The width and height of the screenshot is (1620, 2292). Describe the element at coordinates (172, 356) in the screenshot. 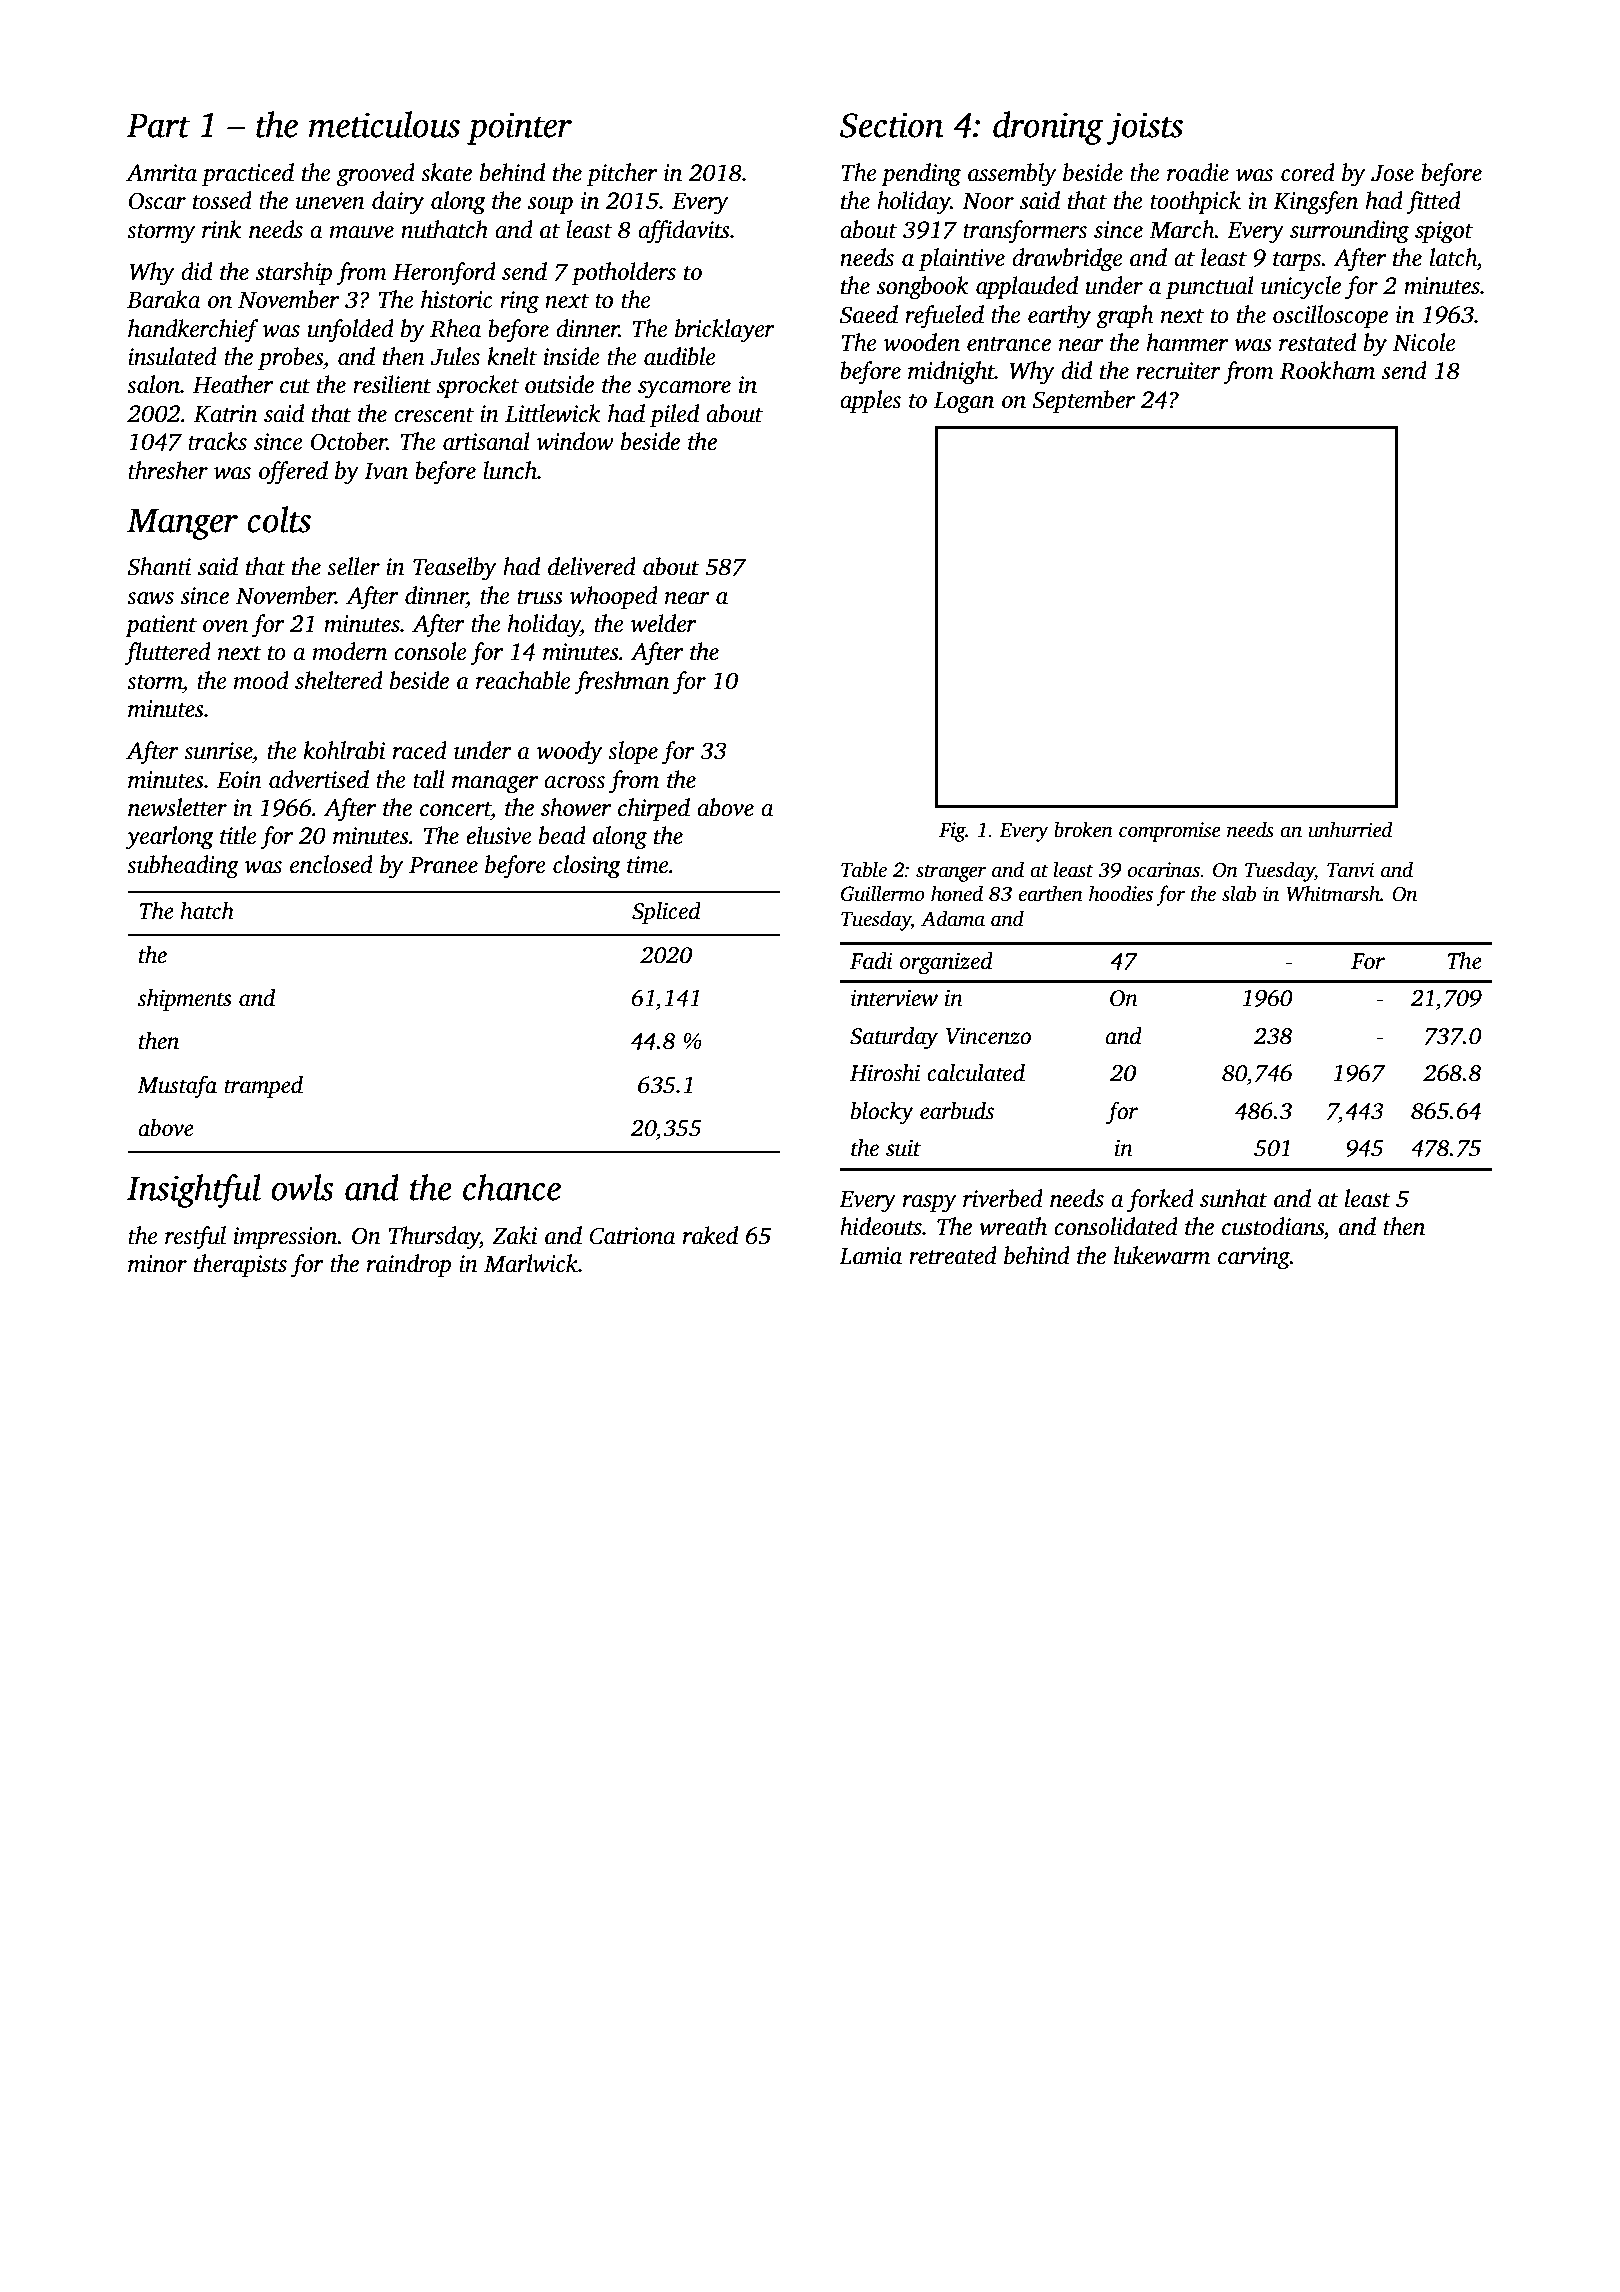

I see `insulated` at that location.
